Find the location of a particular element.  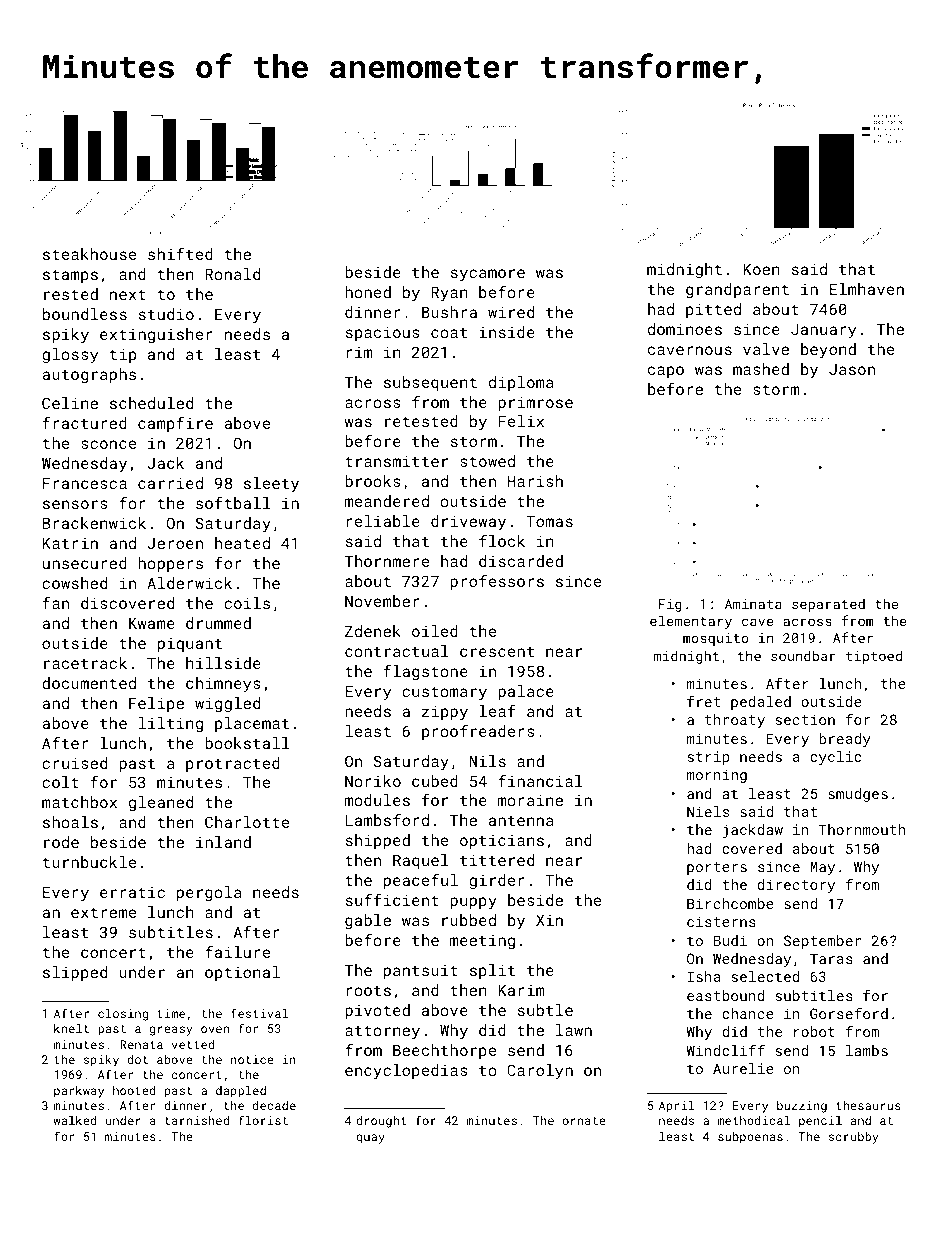

placemat is located at coordinates (252, 724).
